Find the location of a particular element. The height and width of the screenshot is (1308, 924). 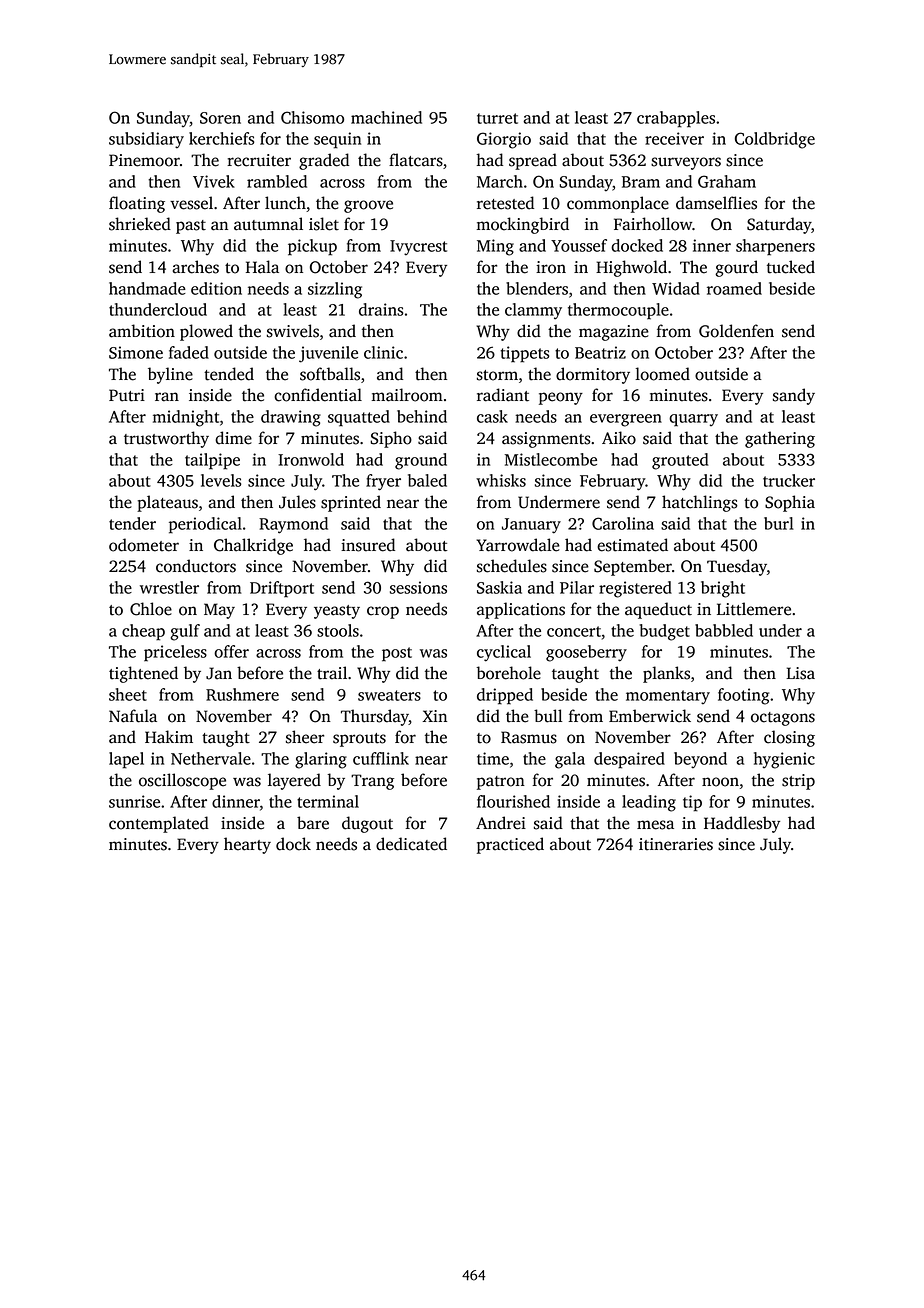

turret is located at coordinates (497, 118).
